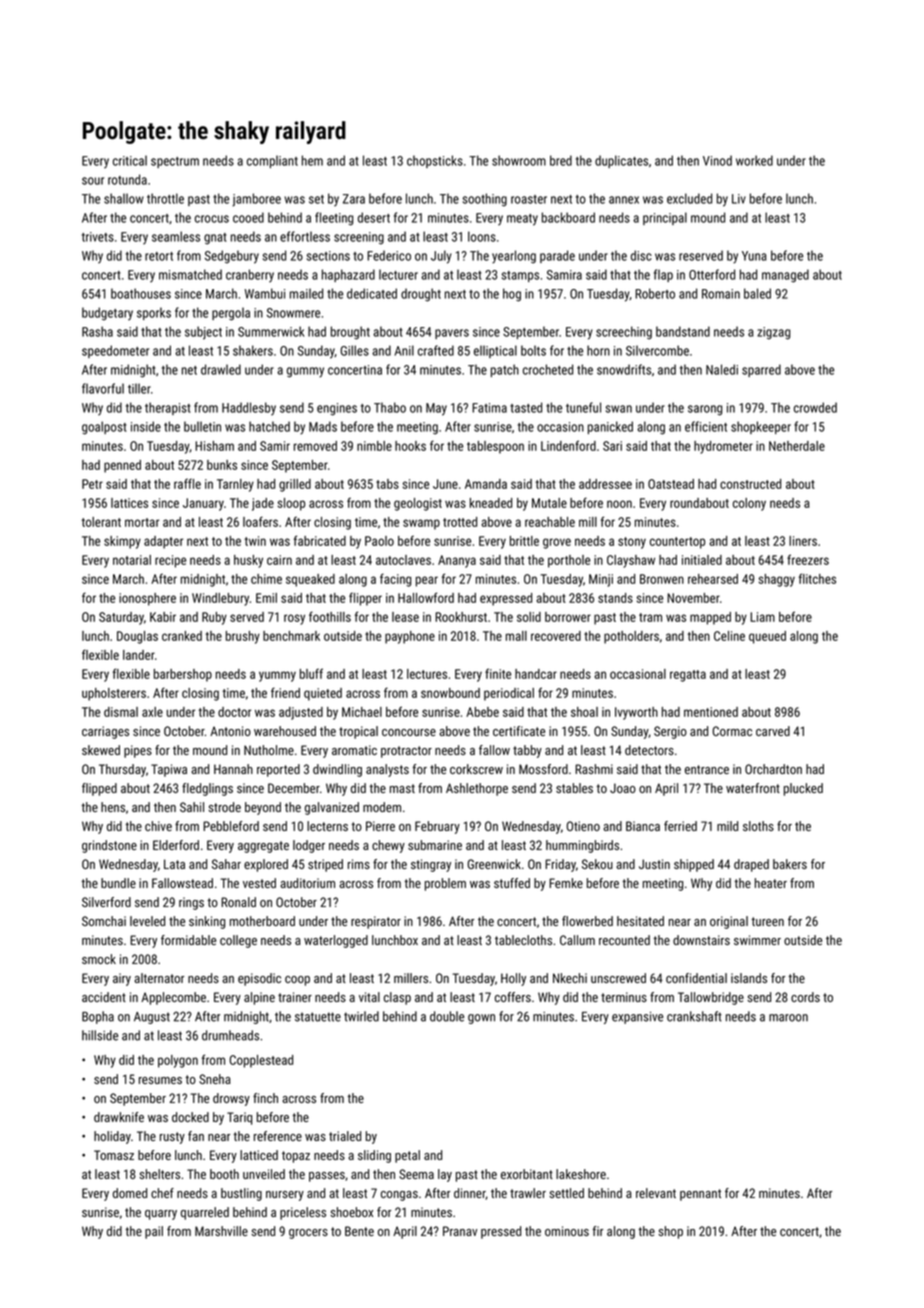 This page has height=1308, width=924. What do you see at coordinates (470, 1194) in the page?
I see `dinner` at bounding box center [470, 1194].
